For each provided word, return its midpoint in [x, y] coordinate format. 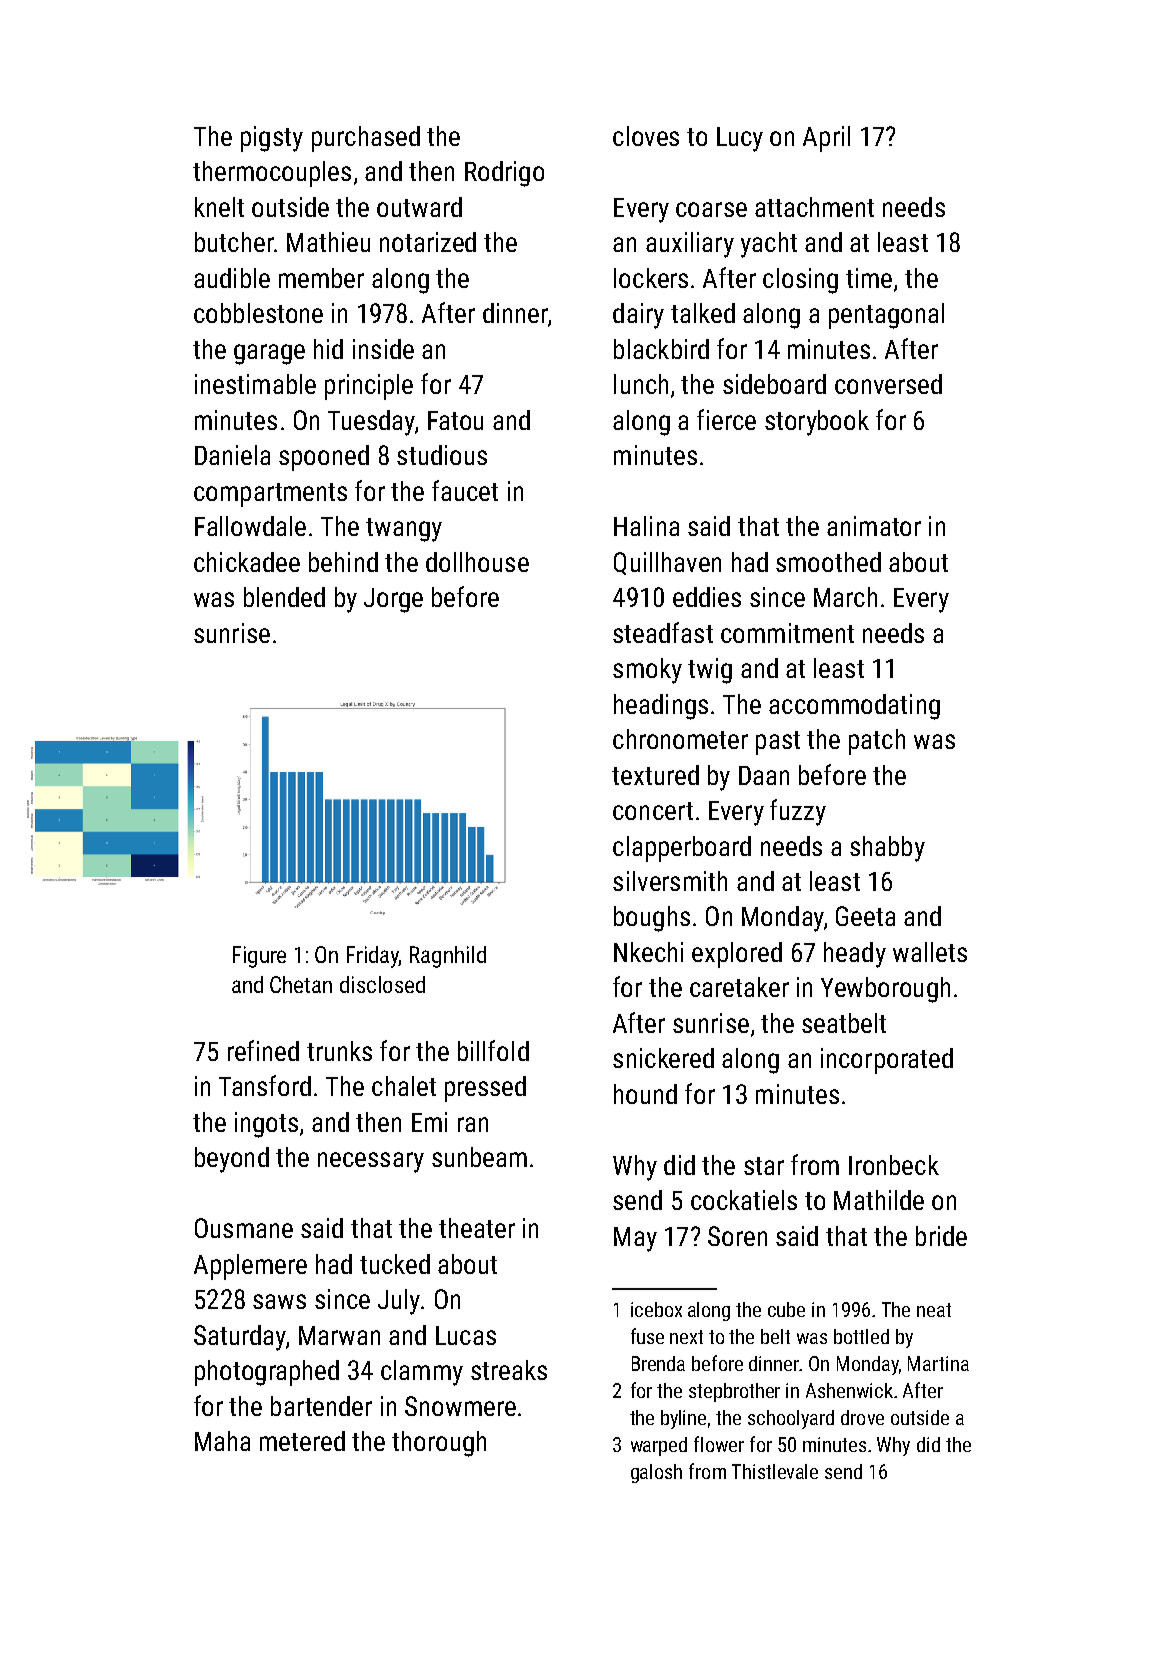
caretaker [739, 987]
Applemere [250, 1267]
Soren [737, 1236]
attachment [814, 207]
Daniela [232, 455]
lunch [641, 384]
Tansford [265, 1085]
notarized [428, 242]
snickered [663, 1058]
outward [419, 207]
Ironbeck [894, 1165]
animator [874, 526]
